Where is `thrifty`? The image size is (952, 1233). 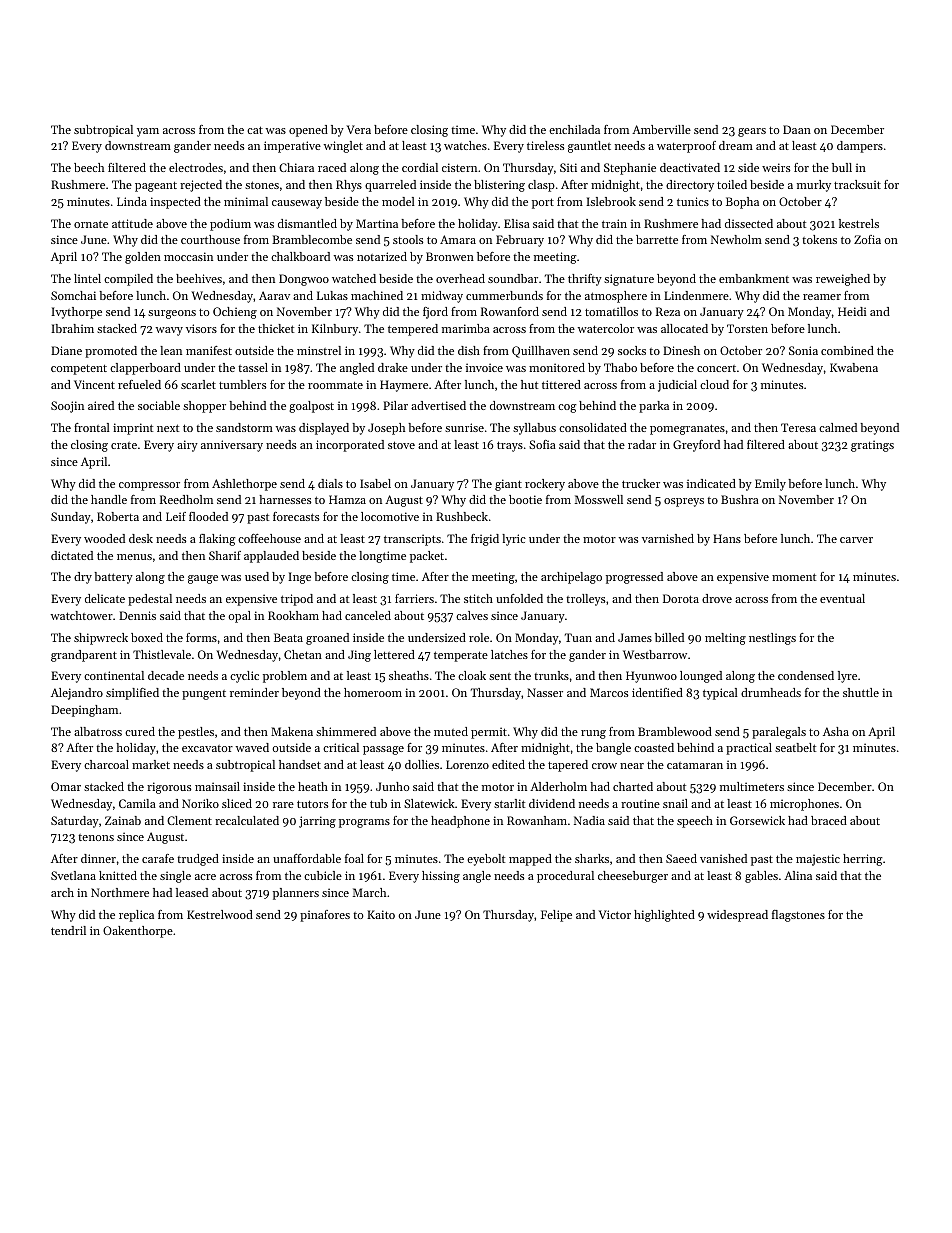
thrifty is located at coordinates (585, 280).
